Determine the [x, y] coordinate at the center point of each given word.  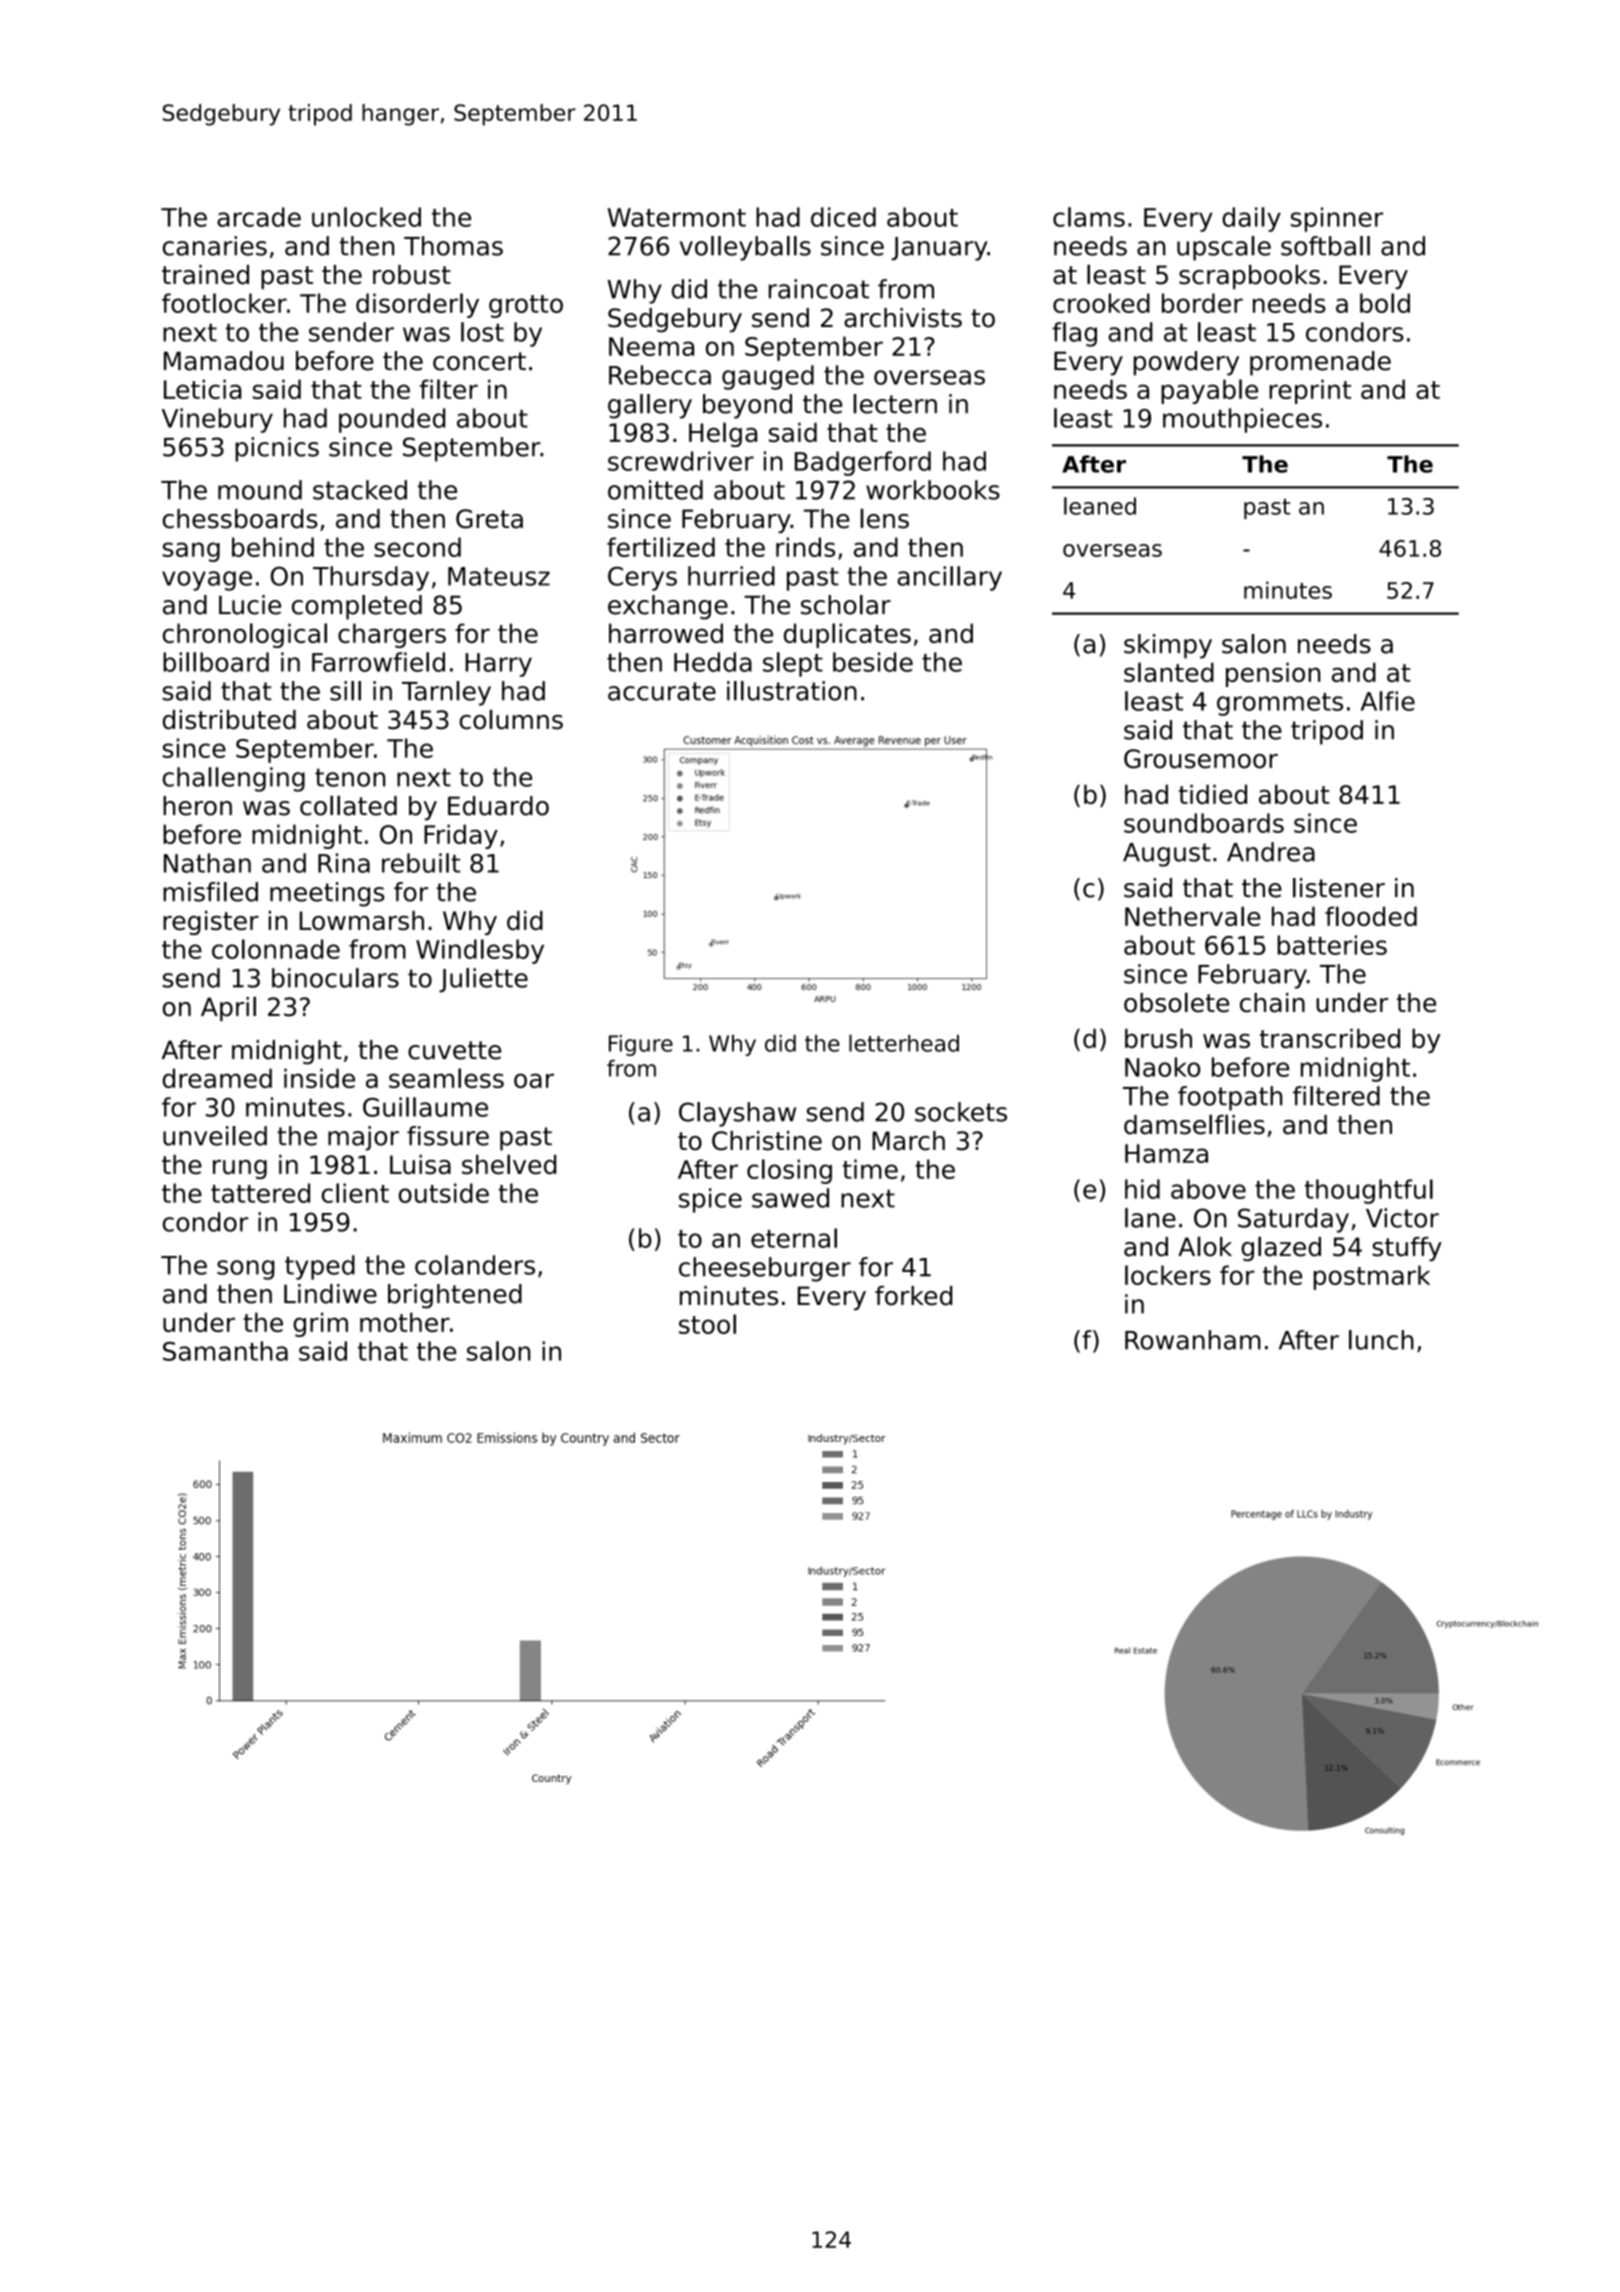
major [363, 1138]
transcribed [1330, 1038]
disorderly [417, 305]
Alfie [1388, 701]
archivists [903, 318]
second [417, 547]
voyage [207, 581]
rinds [805, 547]
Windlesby [480, 951]
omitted [655, 490]
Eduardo [498, 806]
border [1202, 303]
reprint [1310, 391]
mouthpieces [1242, 420]
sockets [961, 1112]
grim [320, 1324]
